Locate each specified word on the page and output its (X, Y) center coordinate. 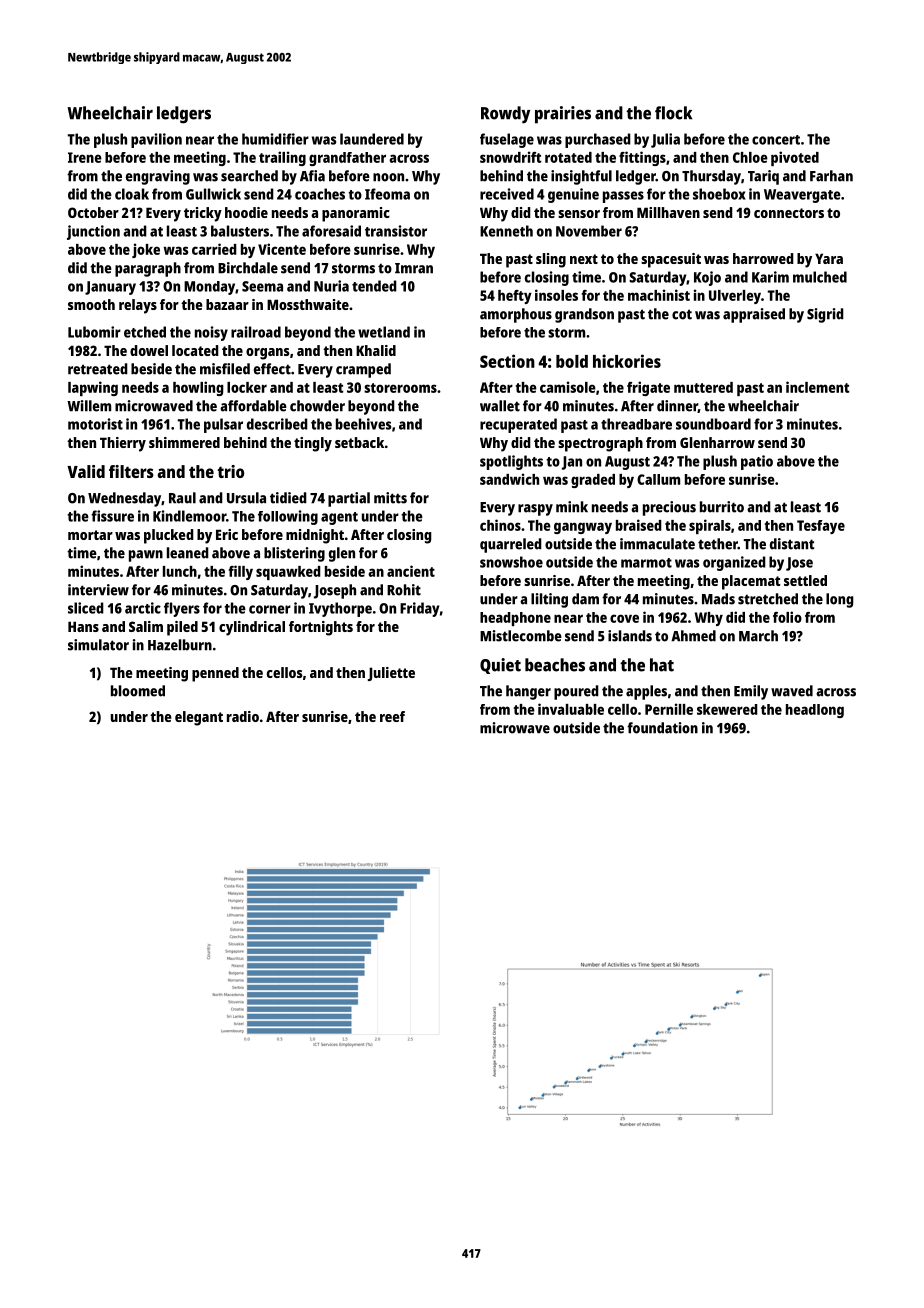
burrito (722, 507)
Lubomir (94, 332)
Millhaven (668, 212)
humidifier (275, 139)
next (584, 259)
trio (230, 471)
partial (349, 499)
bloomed (138, 691)
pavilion (156, 140)
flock (673, 113)
